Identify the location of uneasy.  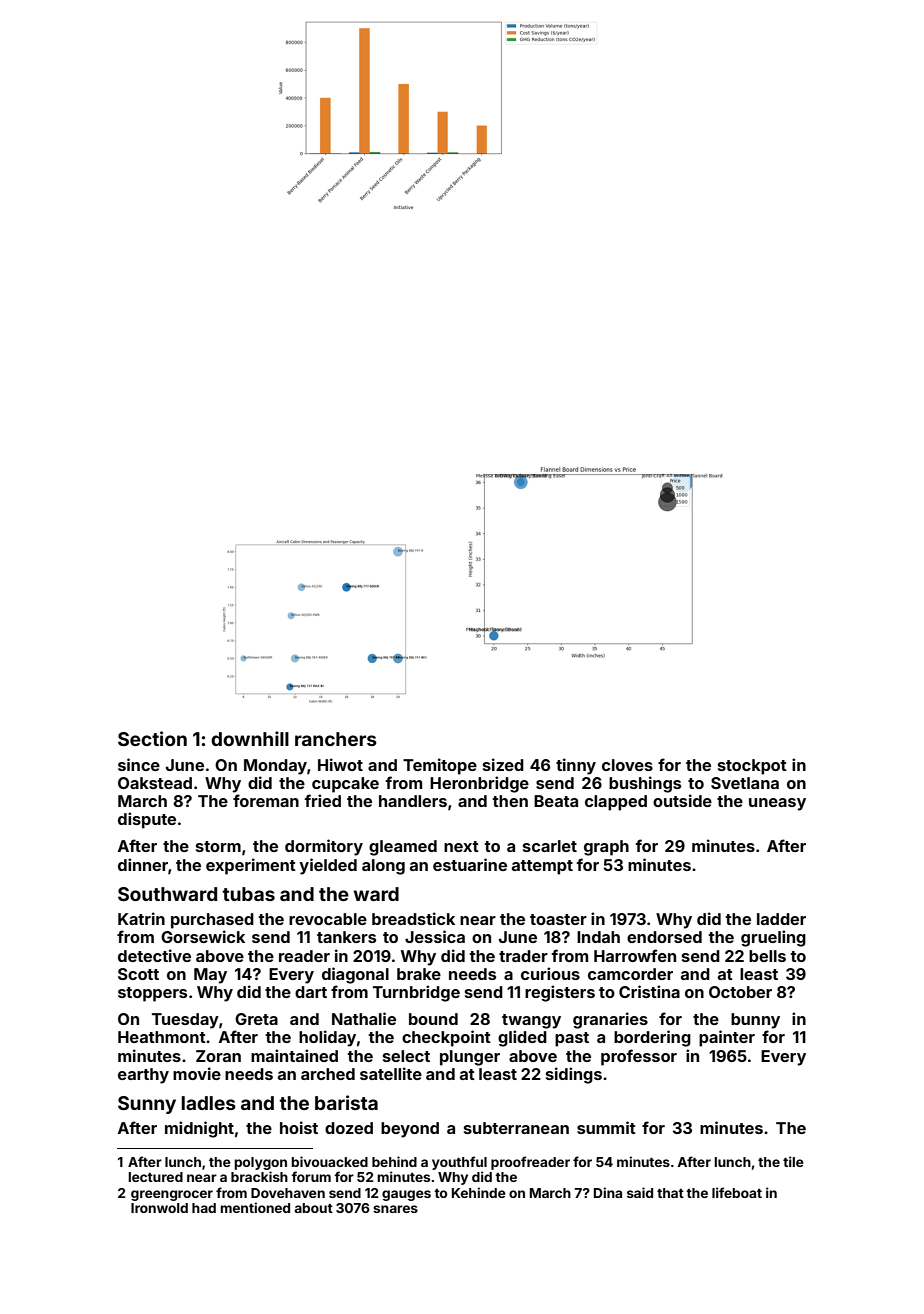
(777, 804).
